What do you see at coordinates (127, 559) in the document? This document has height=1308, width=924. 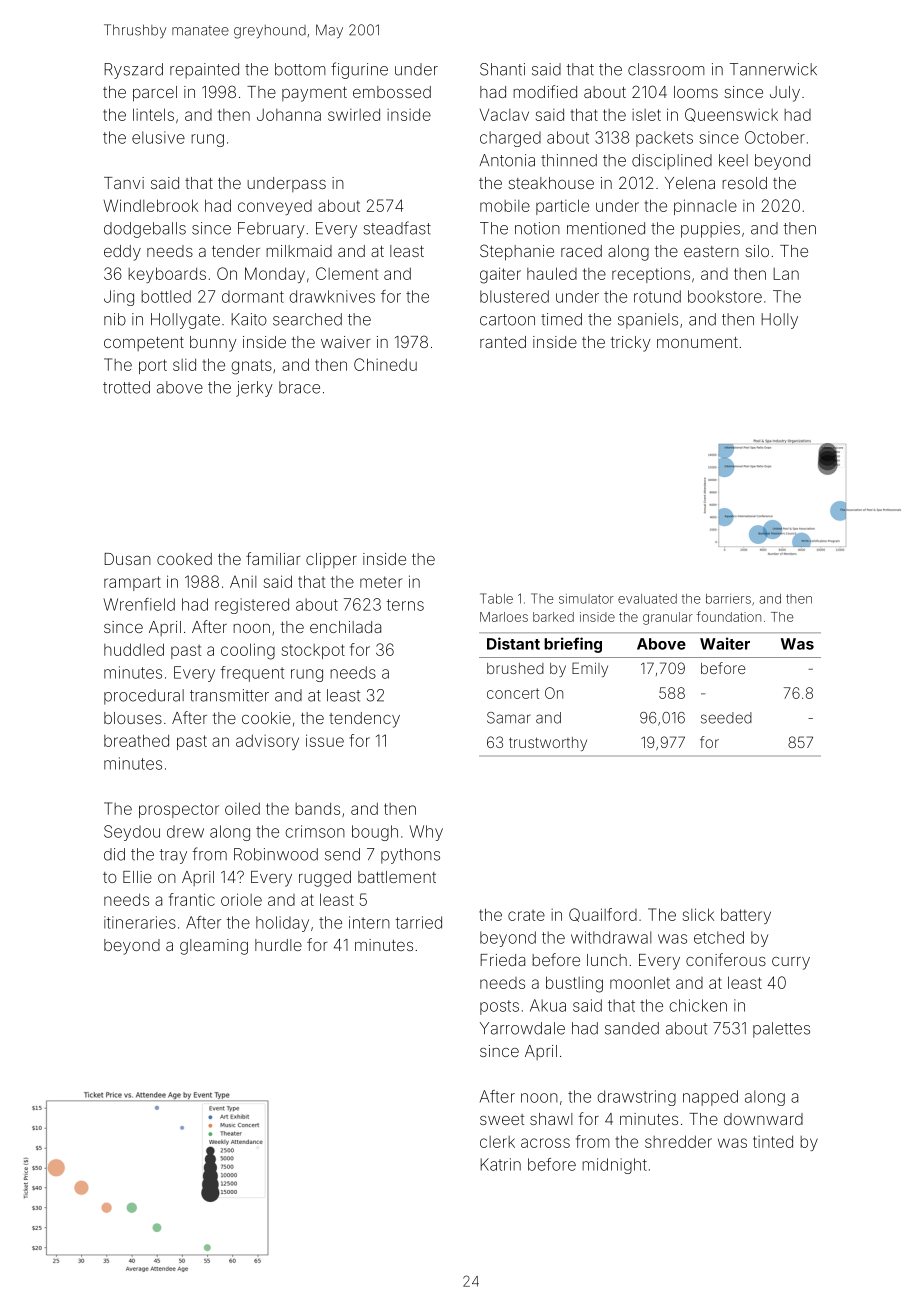 I see `Dusan` at bounding box center [127, 559].
